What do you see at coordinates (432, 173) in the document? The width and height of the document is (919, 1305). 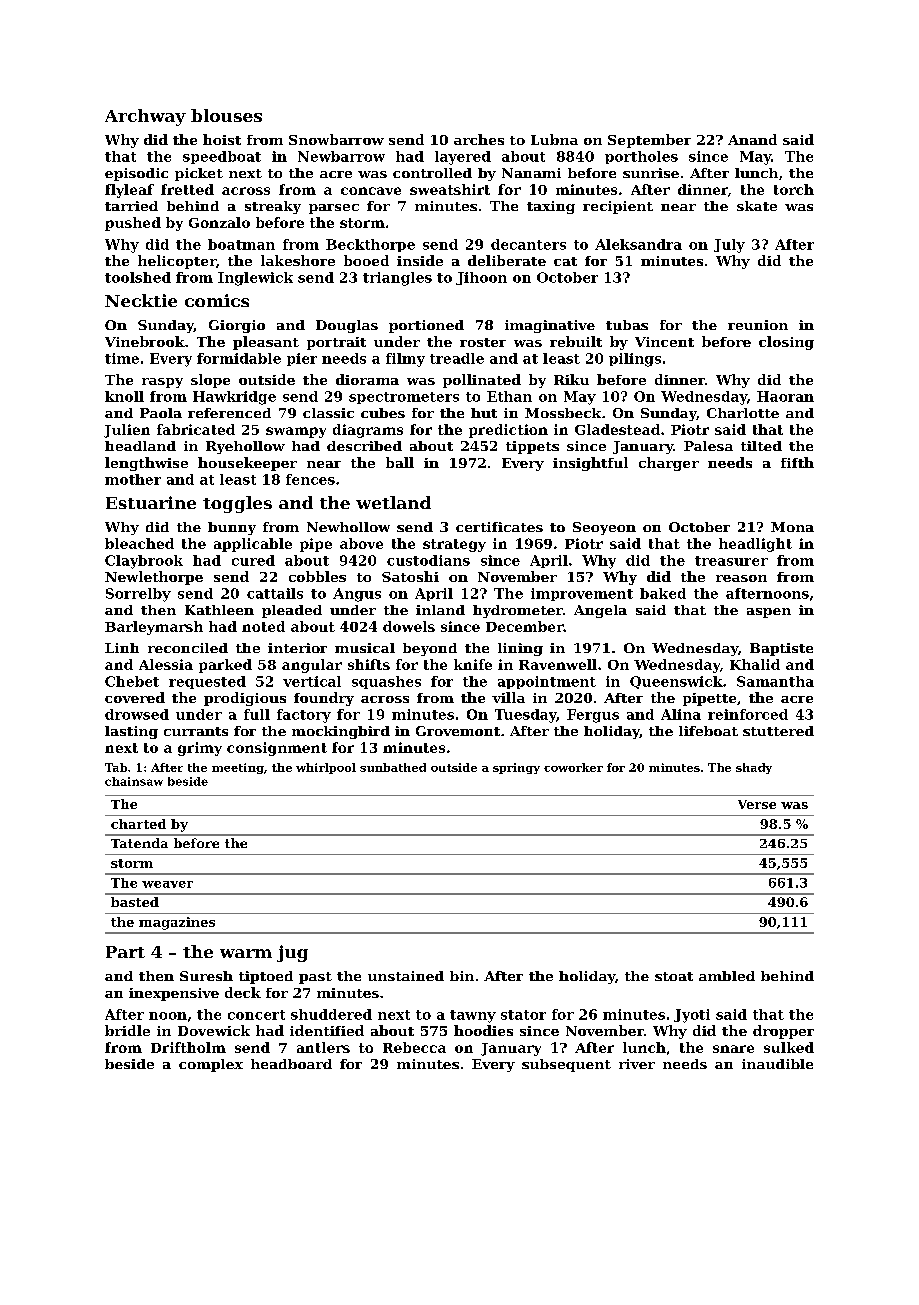 I see `controlled` at bounding box center [432, 173].
